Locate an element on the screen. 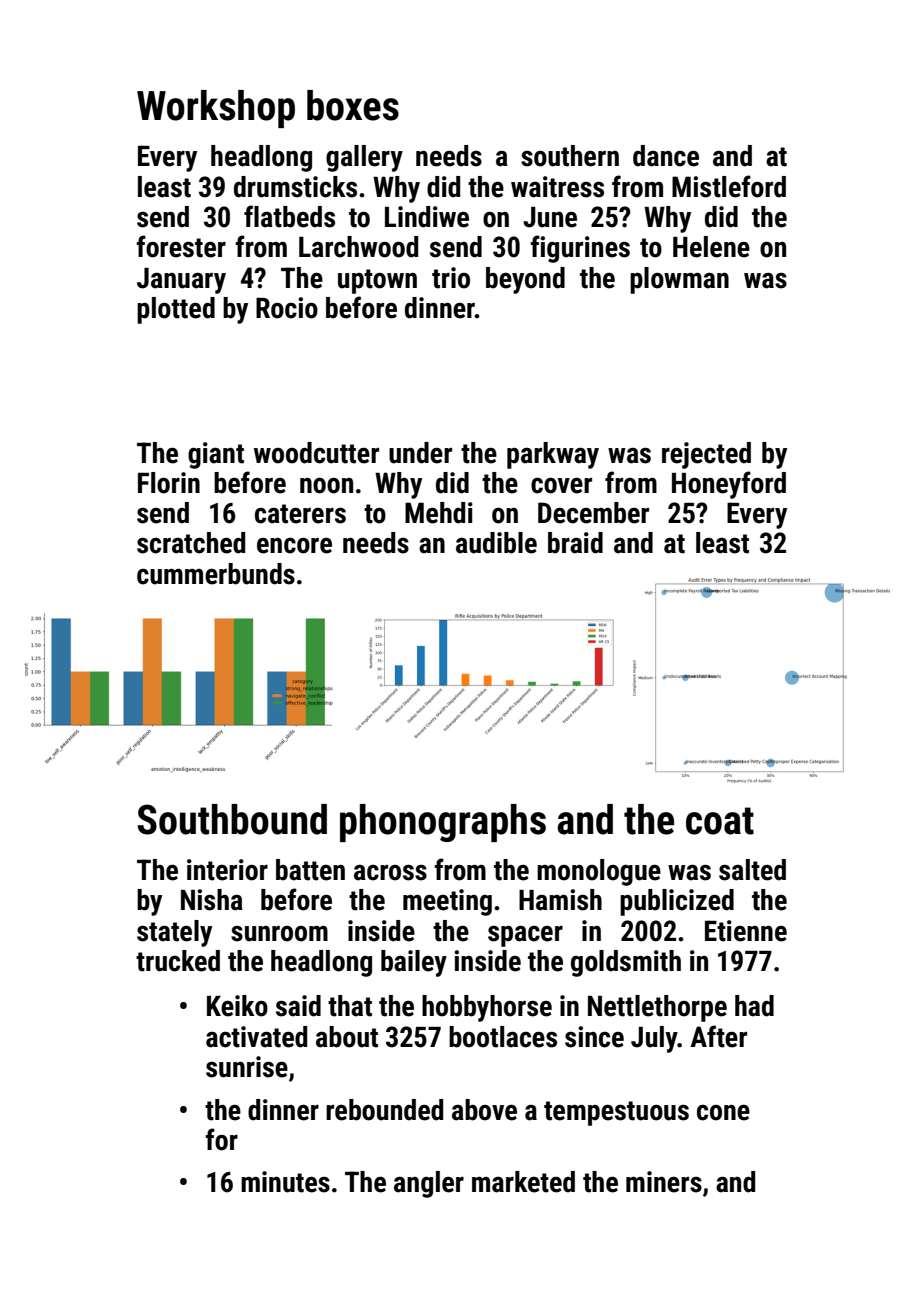 This screenshot has width=924, height=1311. audible is located at coordinates (496, 543).
